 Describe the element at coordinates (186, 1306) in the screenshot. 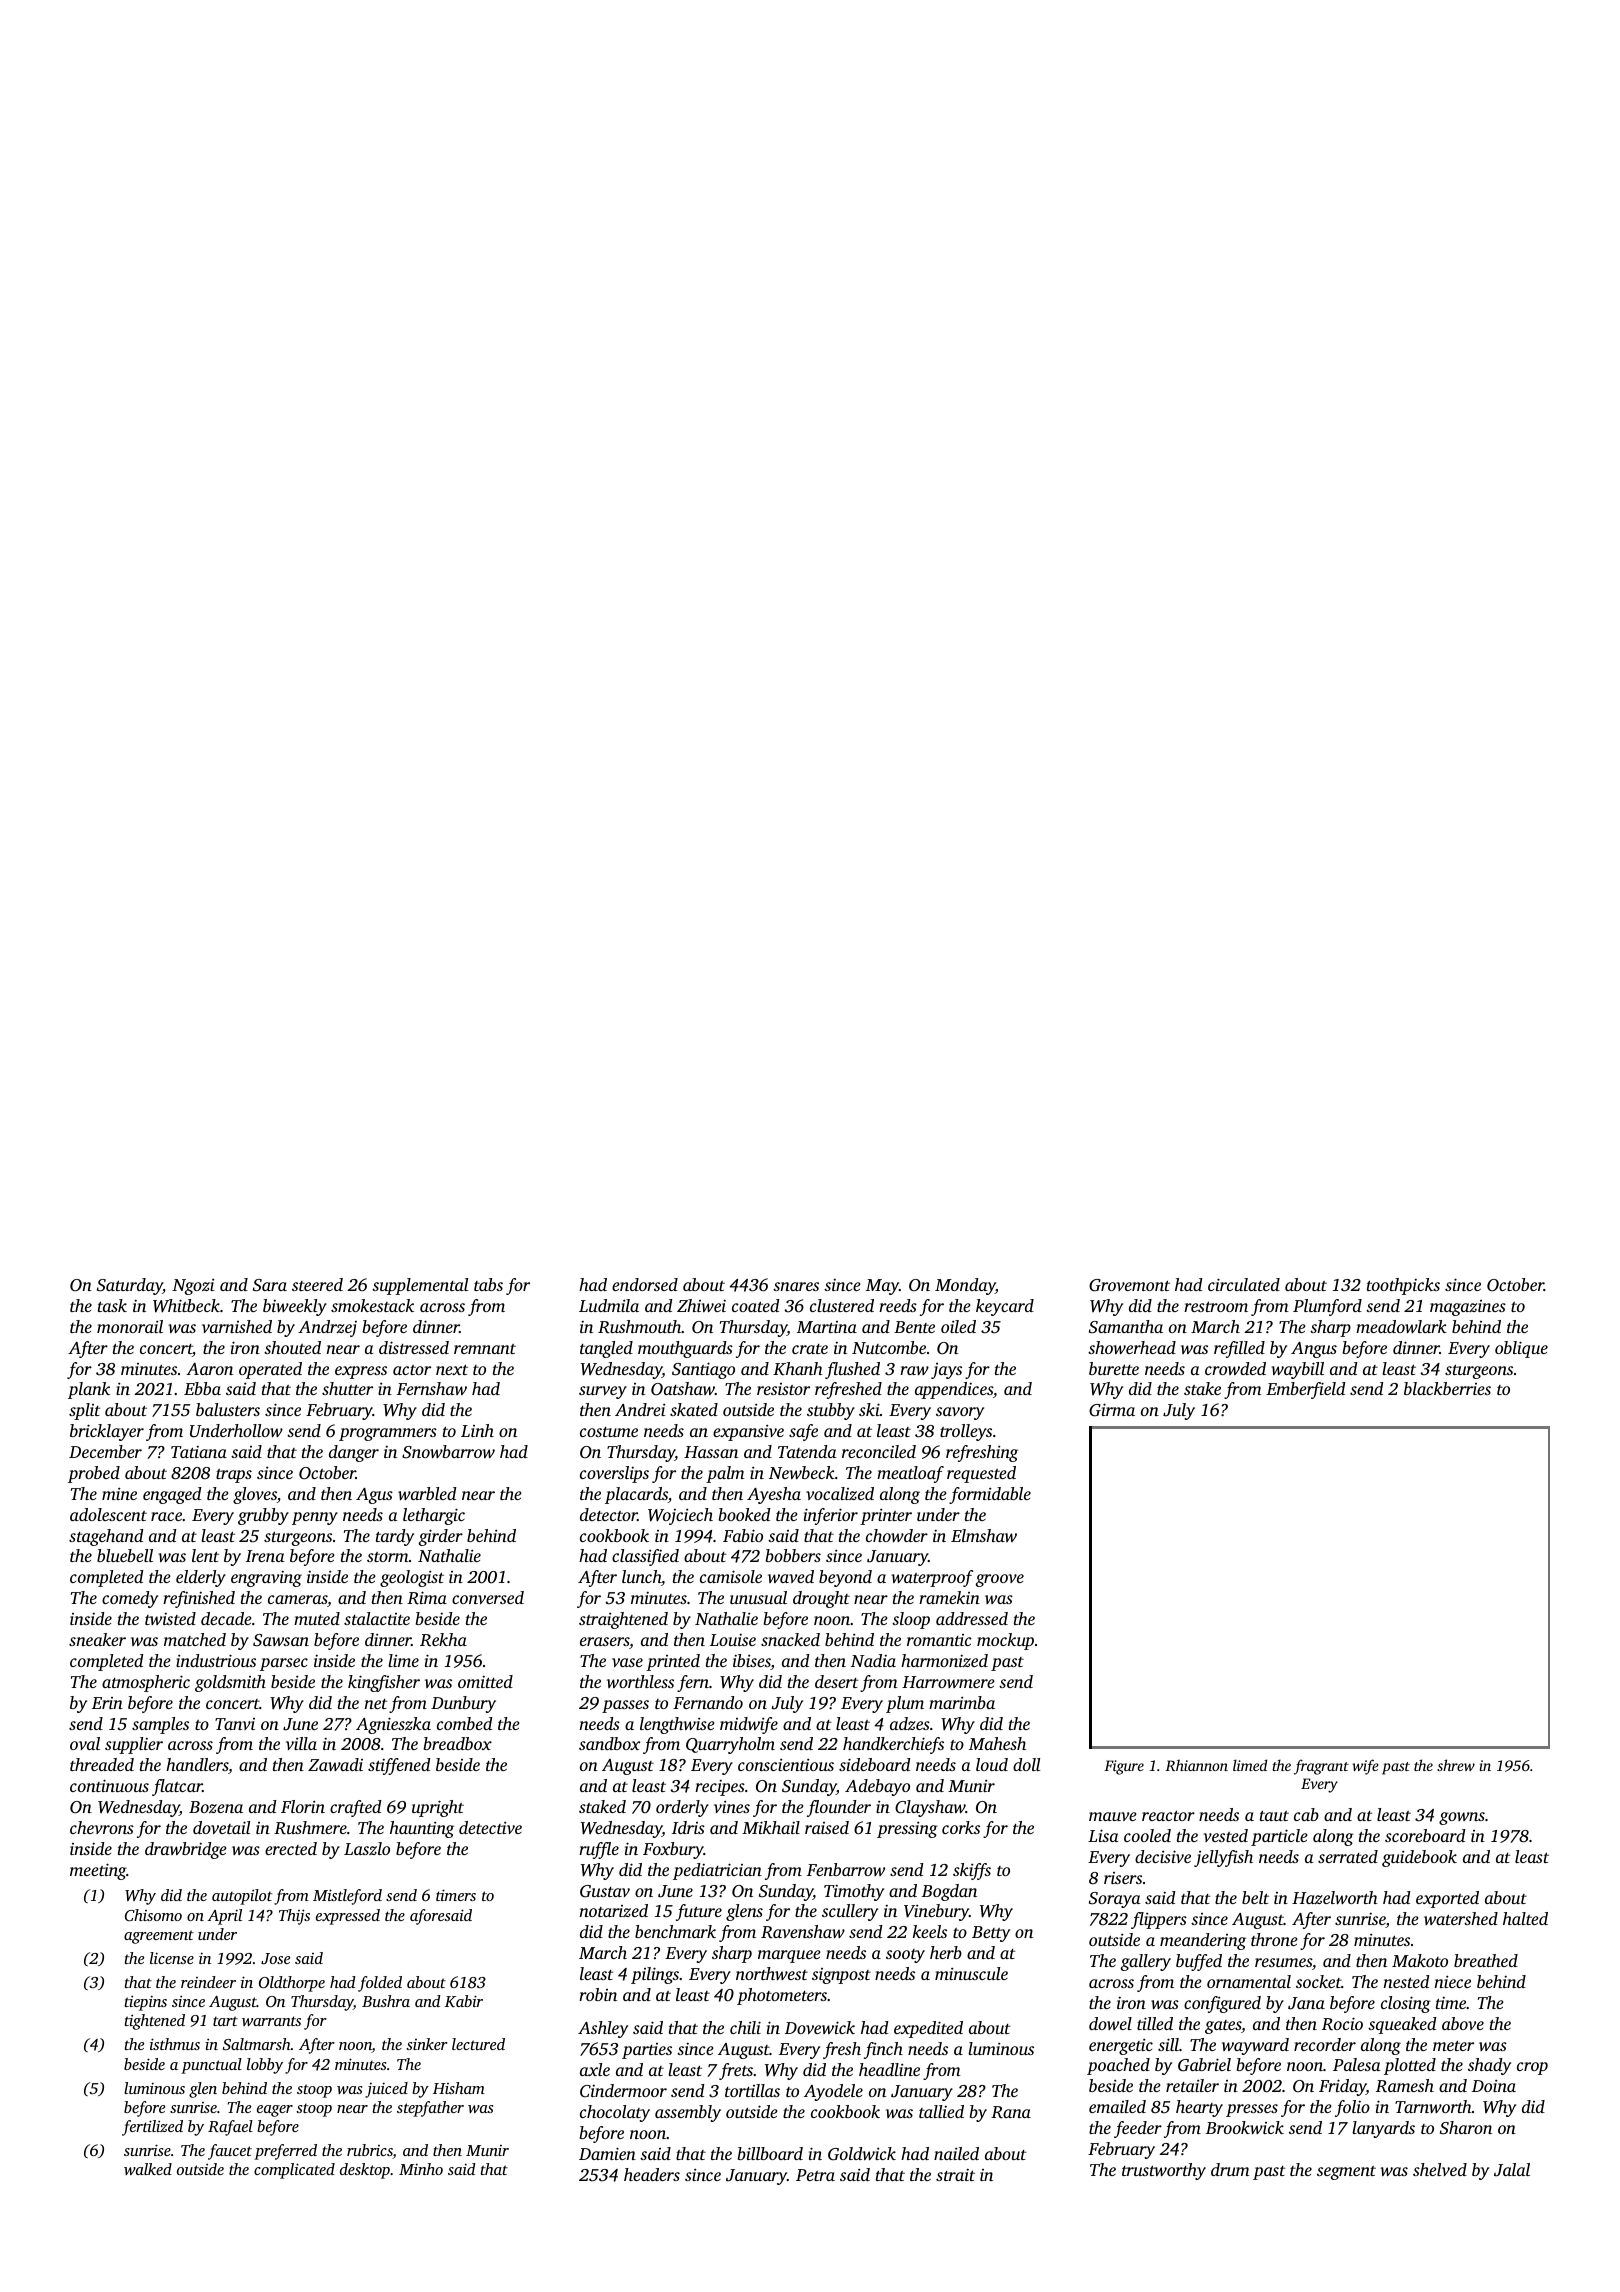

I see `Whitbeck` at that location.
